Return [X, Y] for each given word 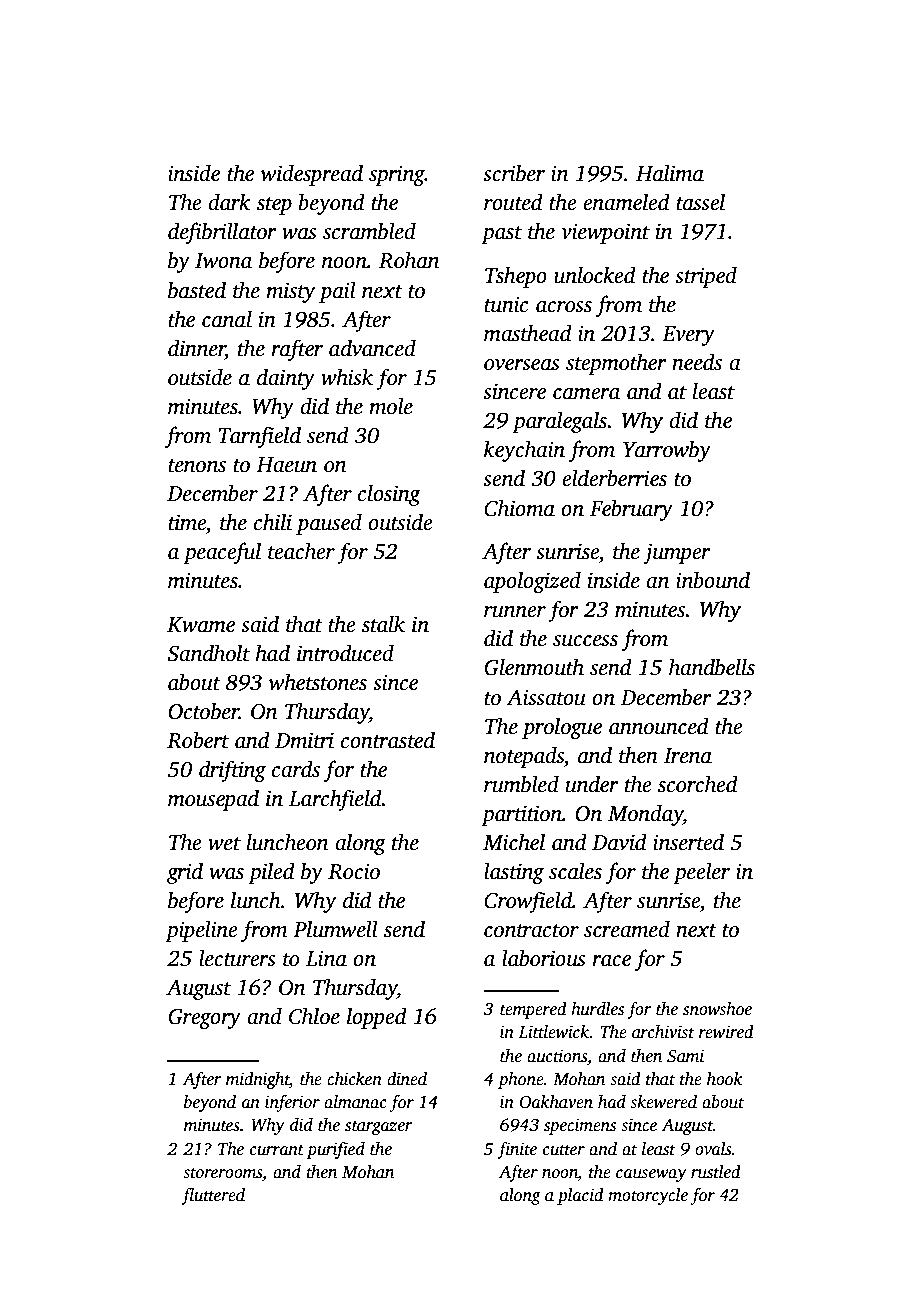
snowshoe [717, 1009]
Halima [670, 173]
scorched [698, 784]
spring [397, 175]
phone [521, 1080]
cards [296, 769]
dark [229, 202]
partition [521, 815]
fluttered [213, 1196]
